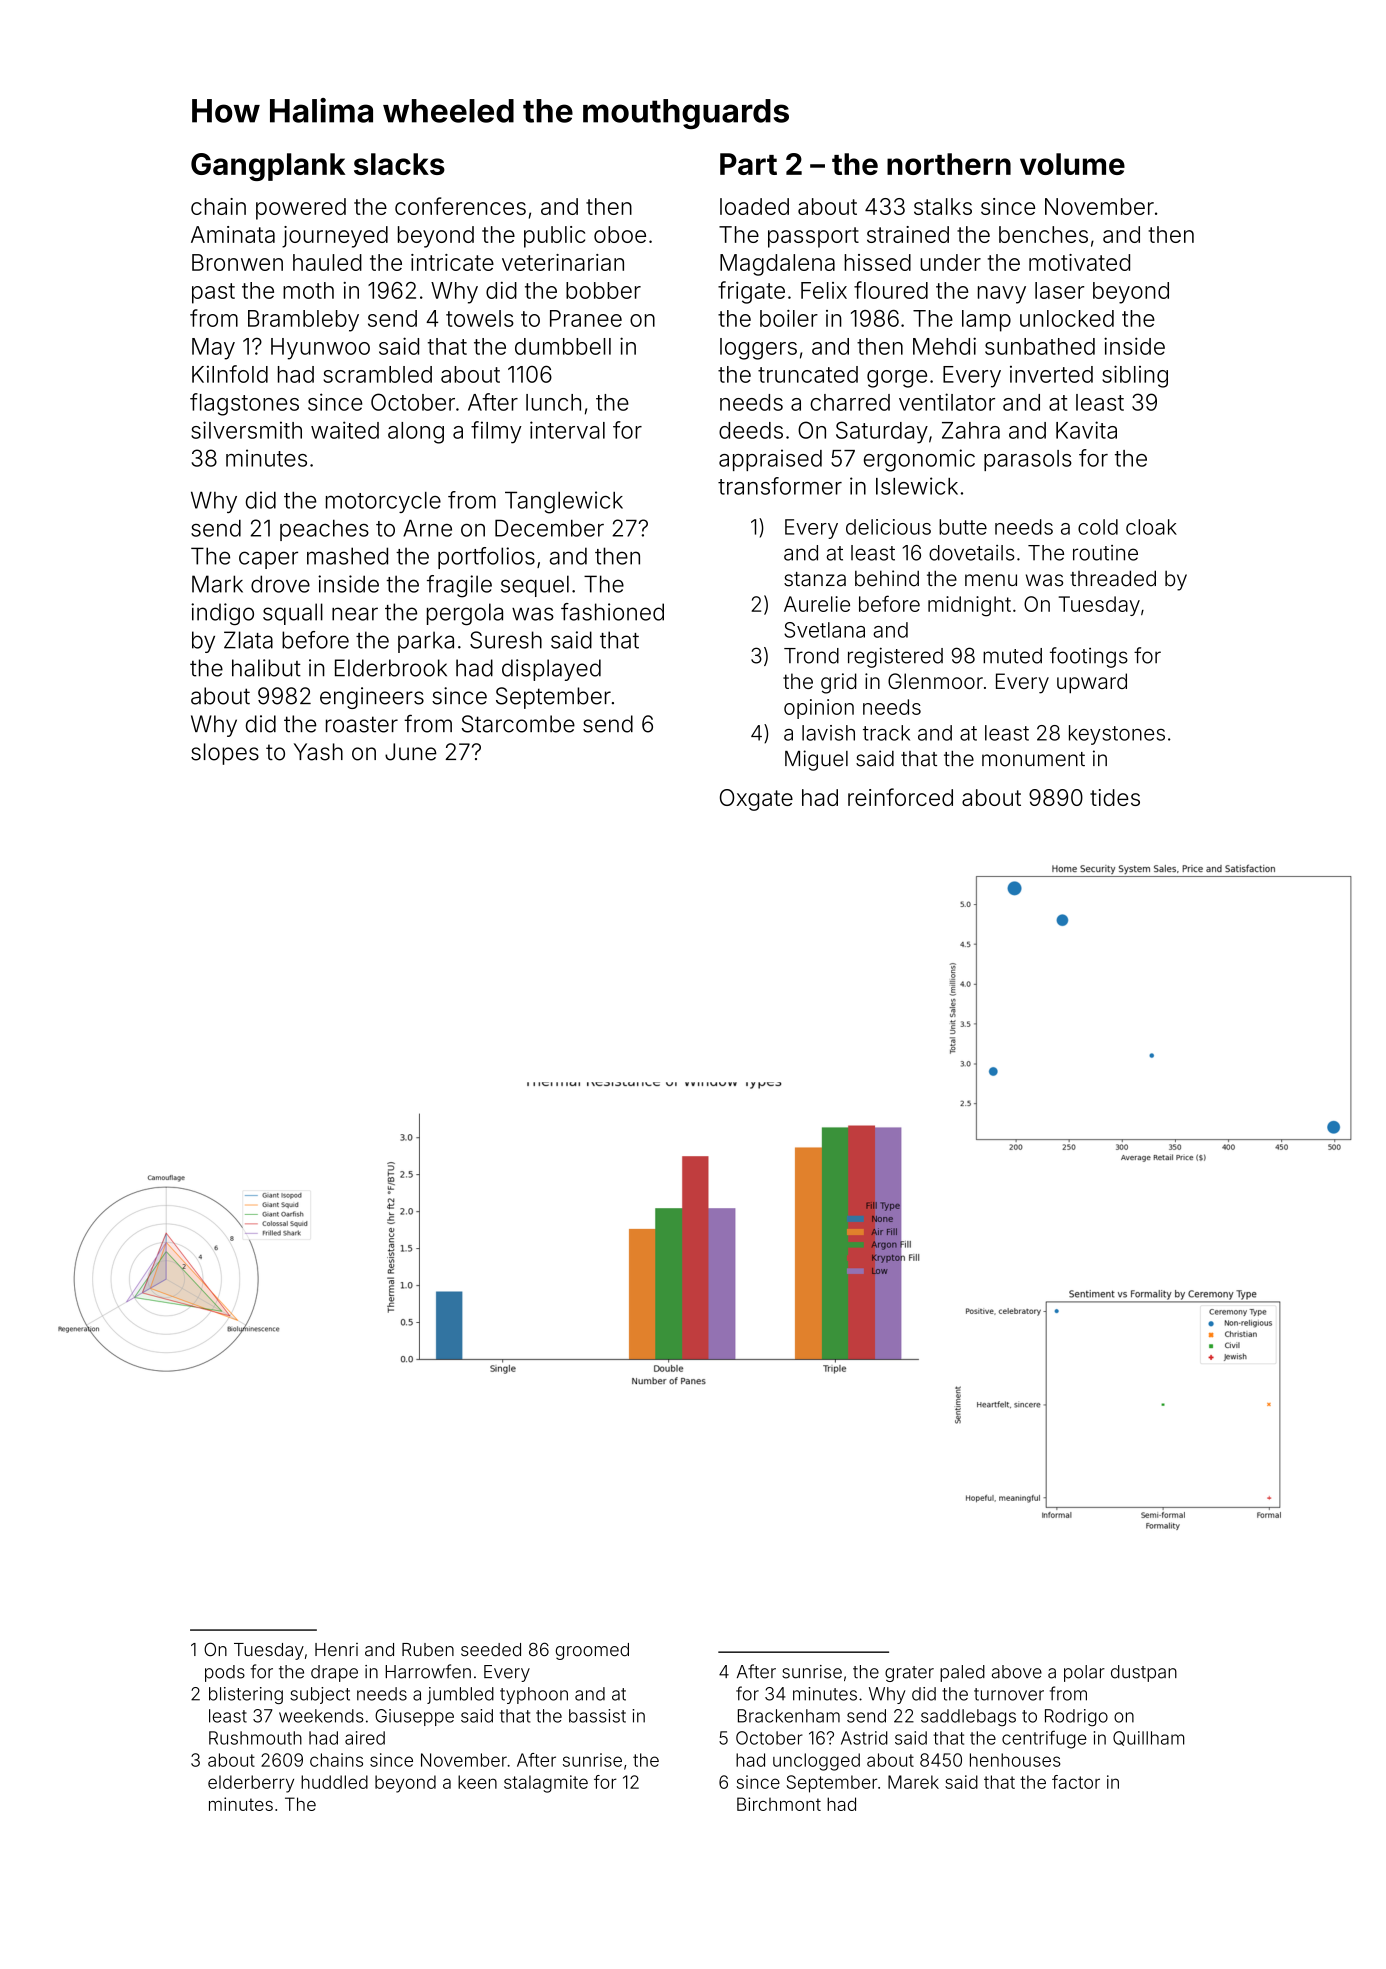 Image resolution: width=1386 pixels, height=1969 pixels. Describe the element at coordinates (251, 1784) in the screenshot. I see `elderberry` at that location.
